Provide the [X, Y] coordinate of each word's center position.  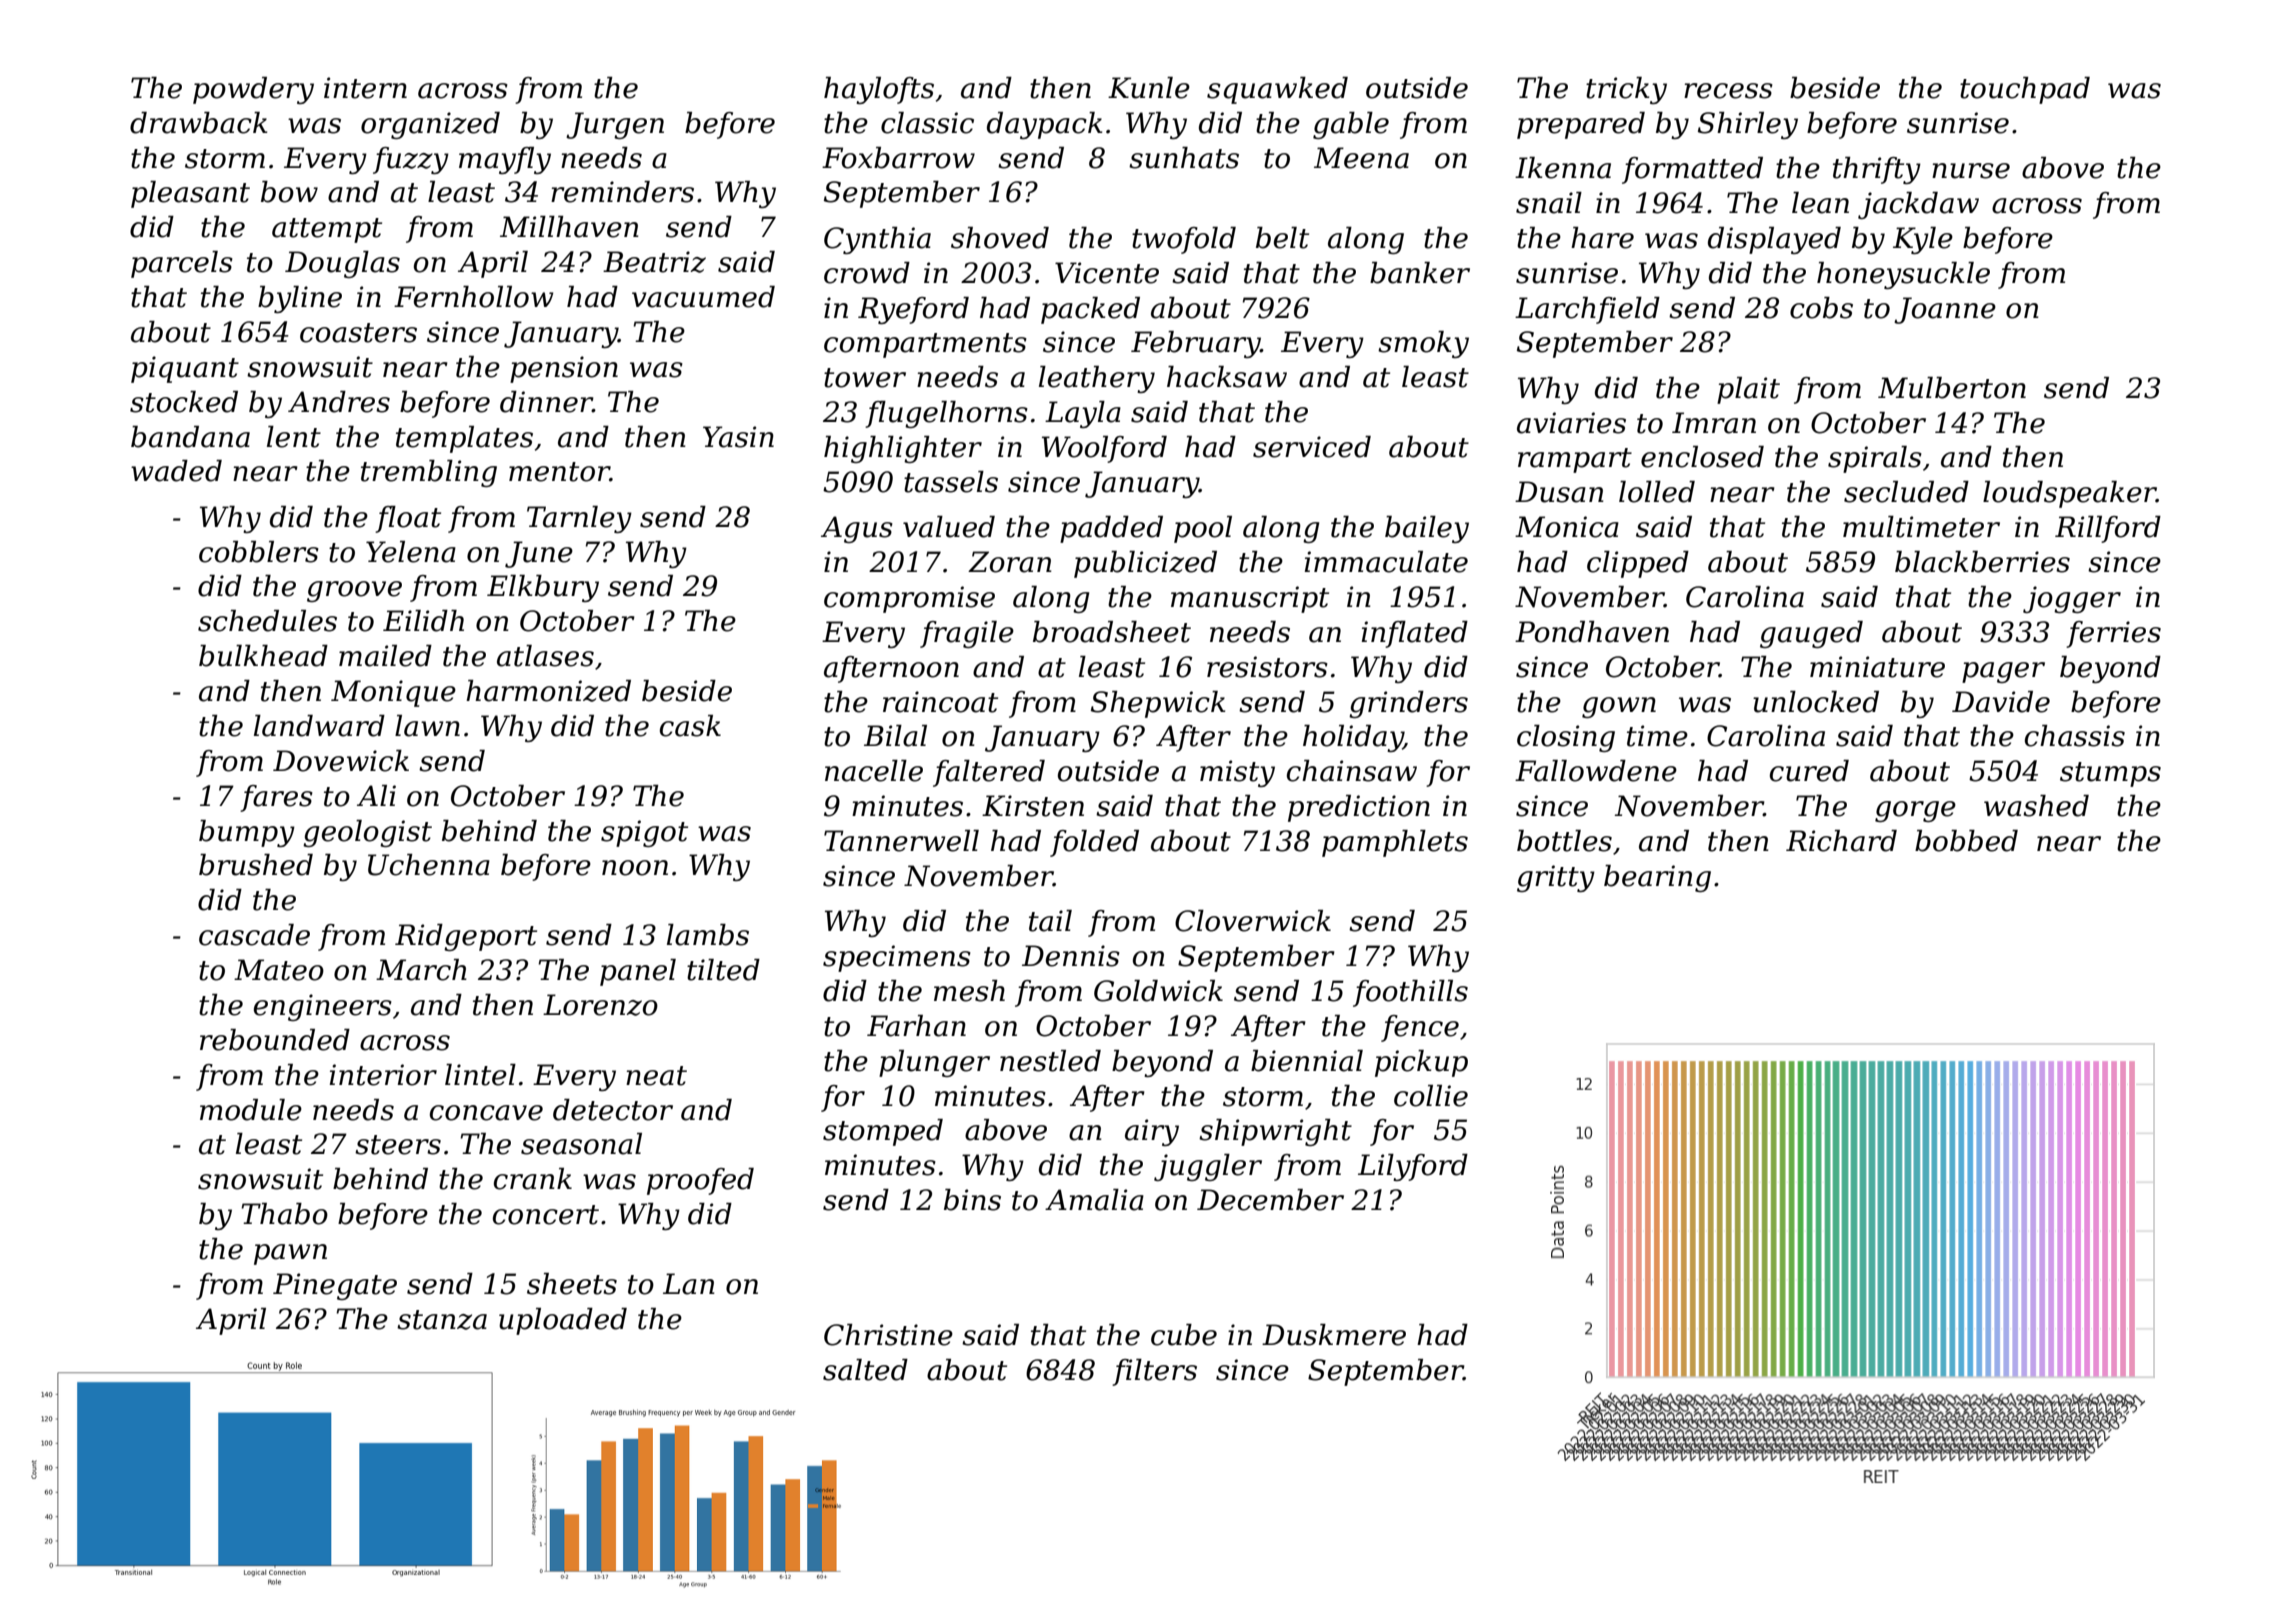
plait [1748, 390]
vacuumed [703, 297]
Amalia [1094, 1200]
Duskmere [1334, 1335]
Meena [1361, 158]
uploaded [563, 1321]
